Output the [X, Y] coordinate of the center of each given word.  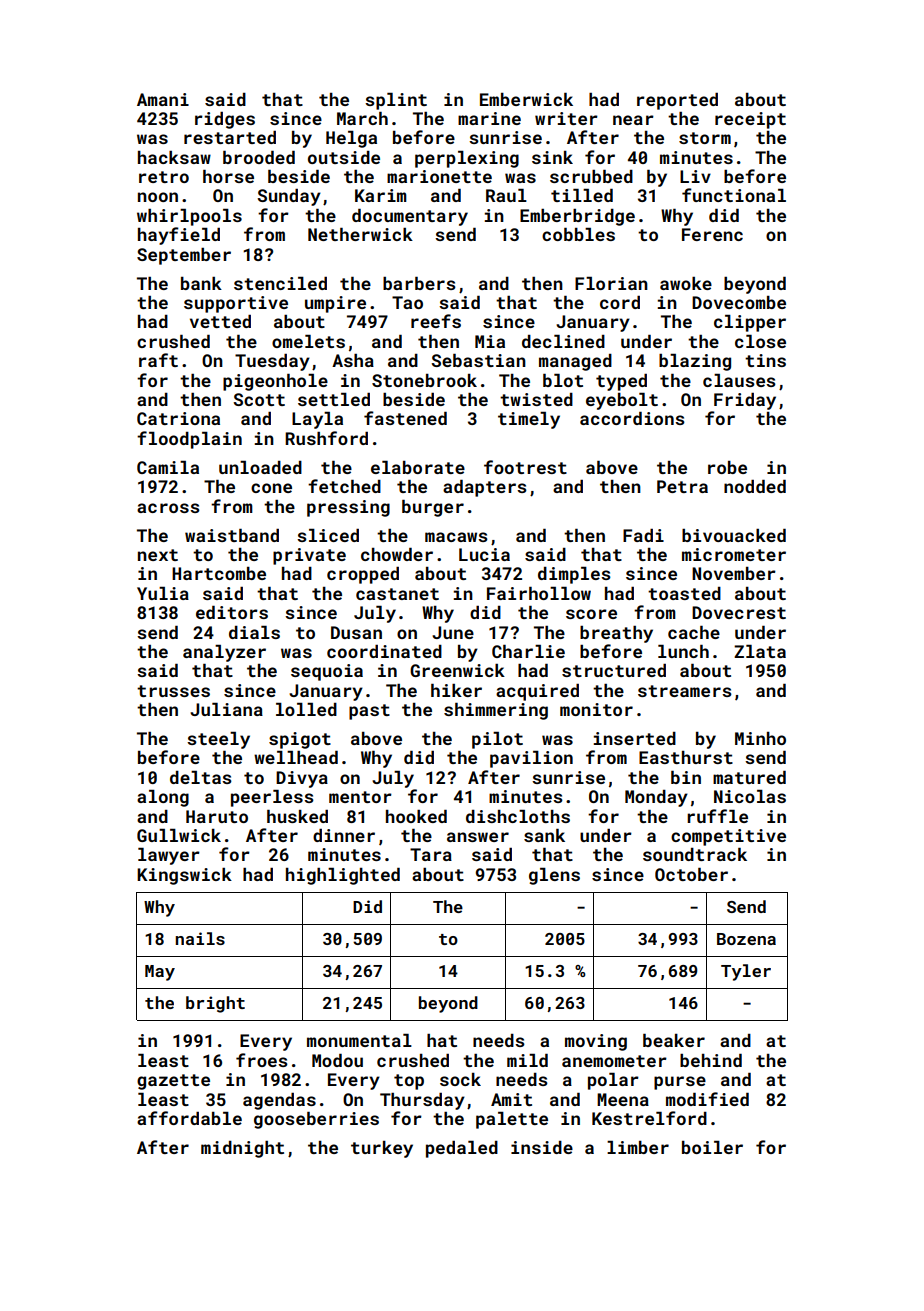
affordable [189, 1118]
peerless [272, 798]
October [691, 874]
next [158, 555]
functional [734, 195]
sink [552, 157]
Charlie [528, 651]
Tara [431, 854]
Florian [611, 283]
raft [158, 360]
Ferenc [712, 234]
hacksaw [174, 157]
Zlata [760, 651]
